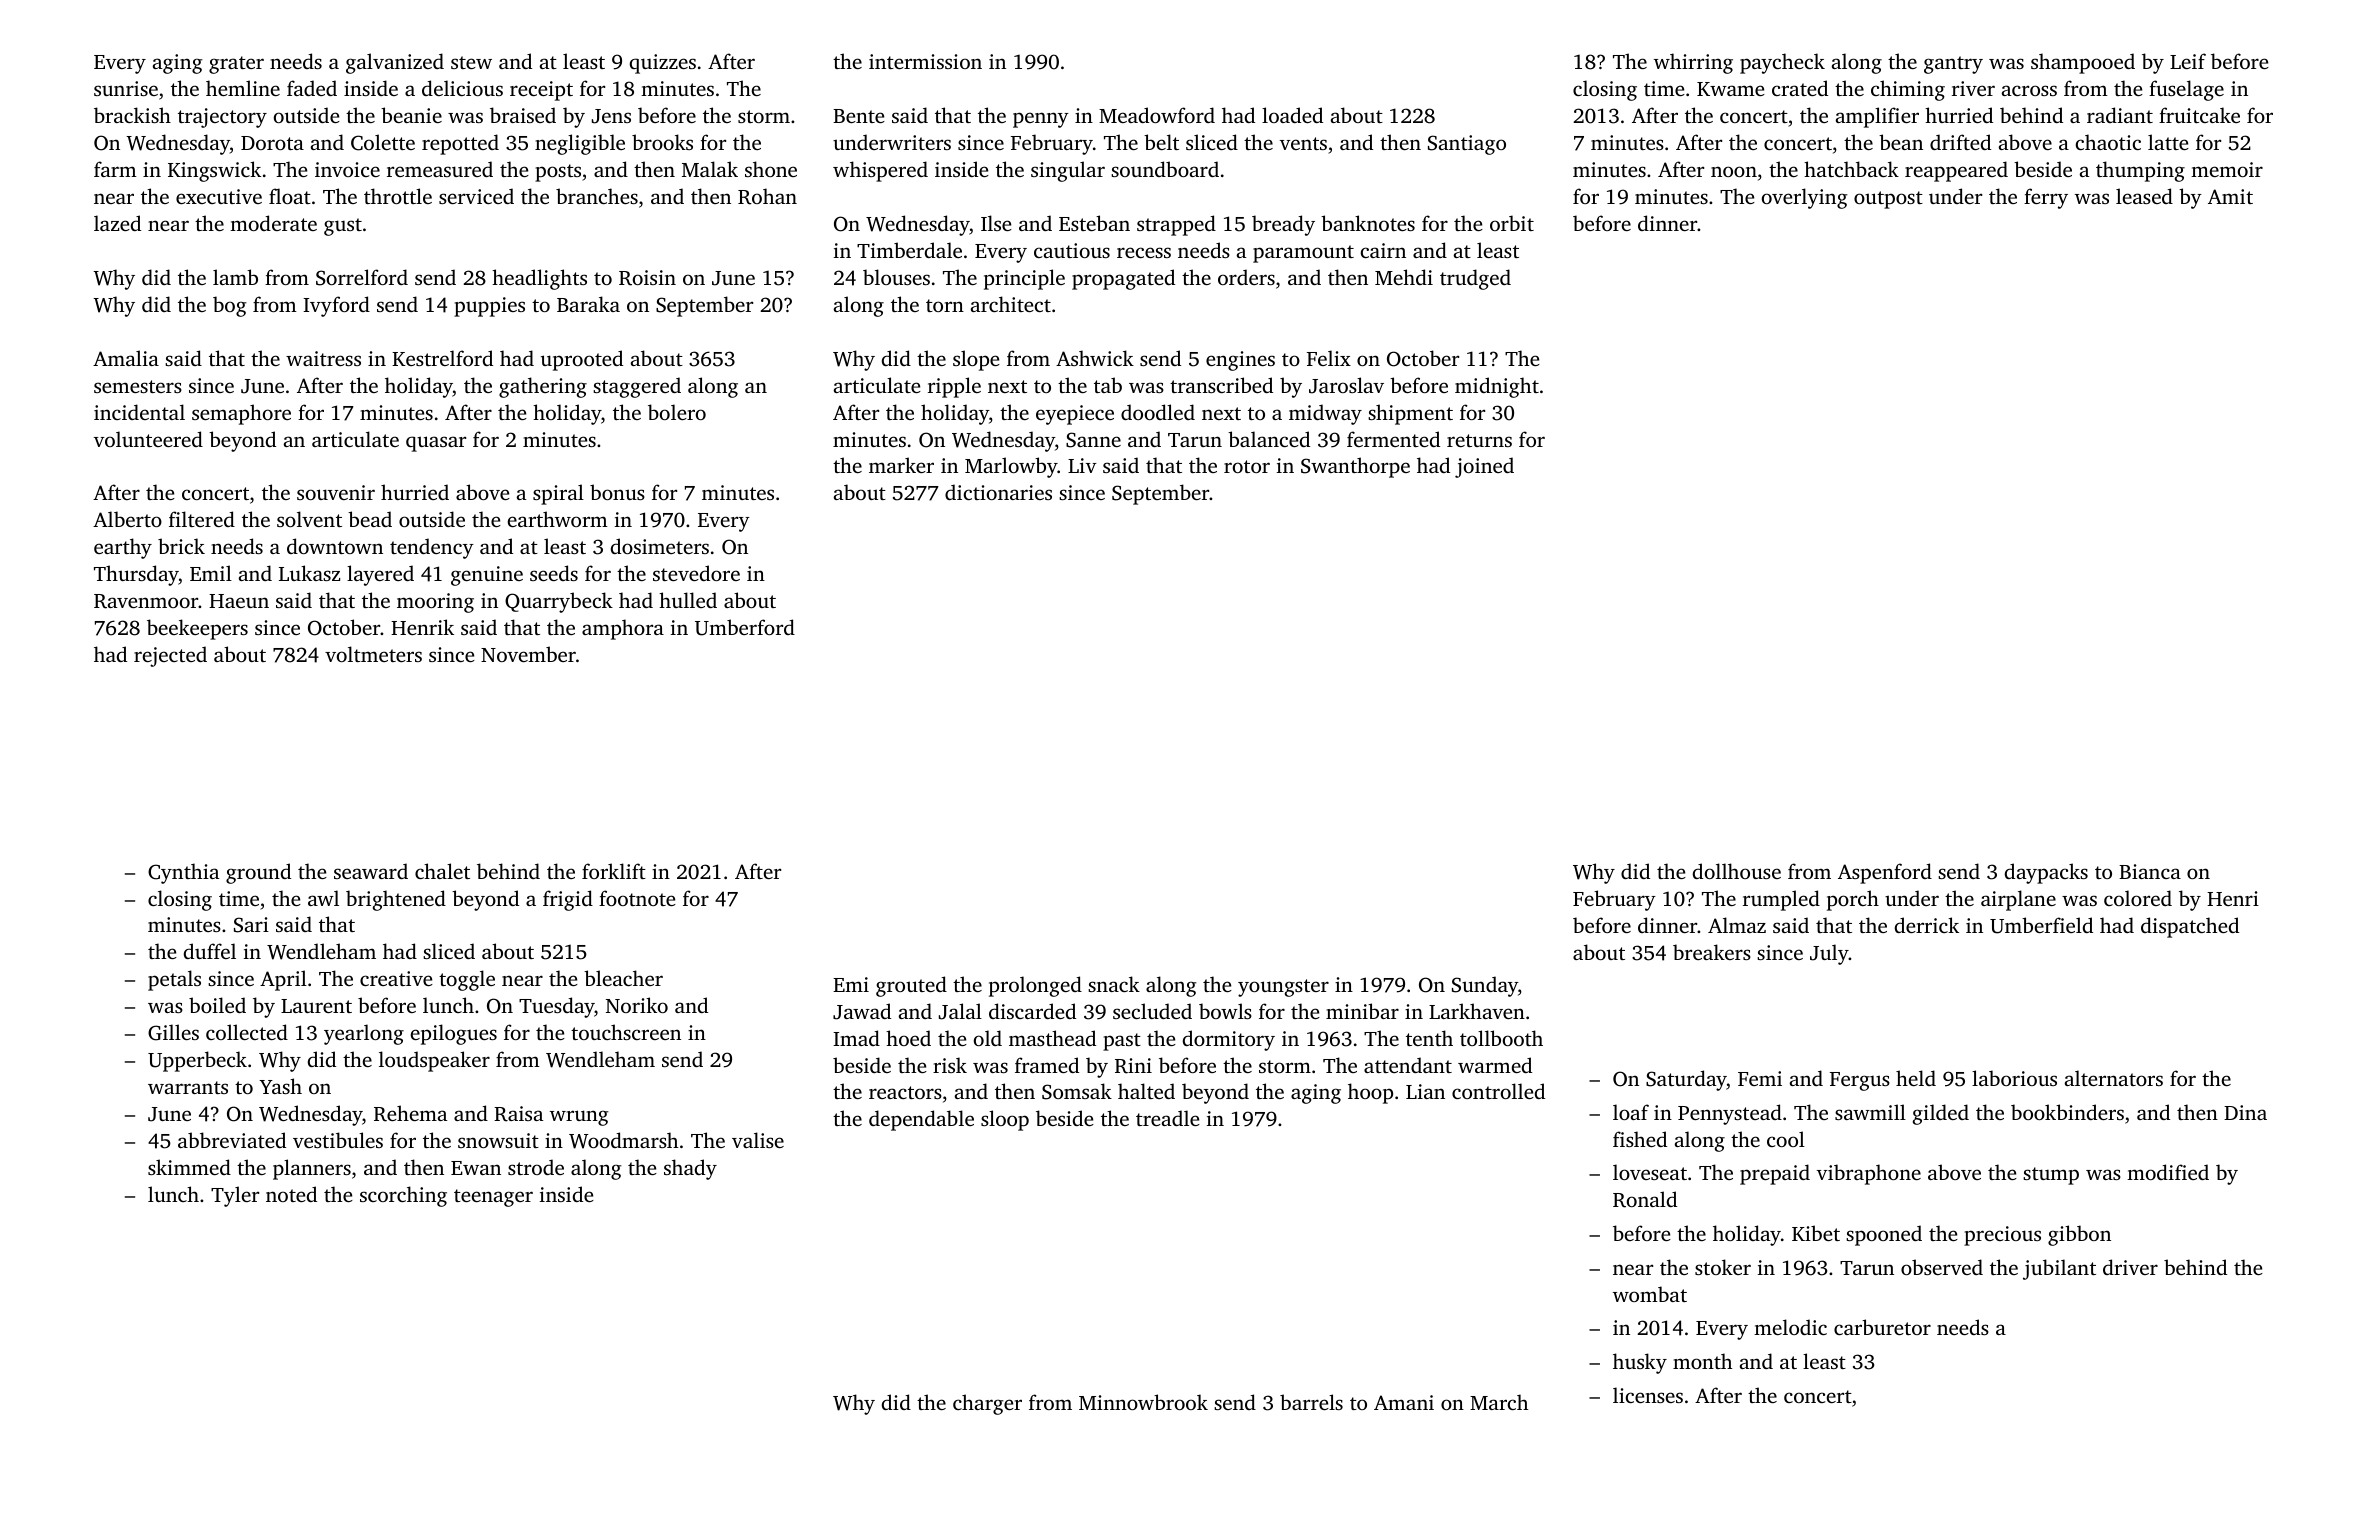  What do you see at coordinates (1240, 361) in the image?
I see `engines` at bounding box center [1240, 361].
